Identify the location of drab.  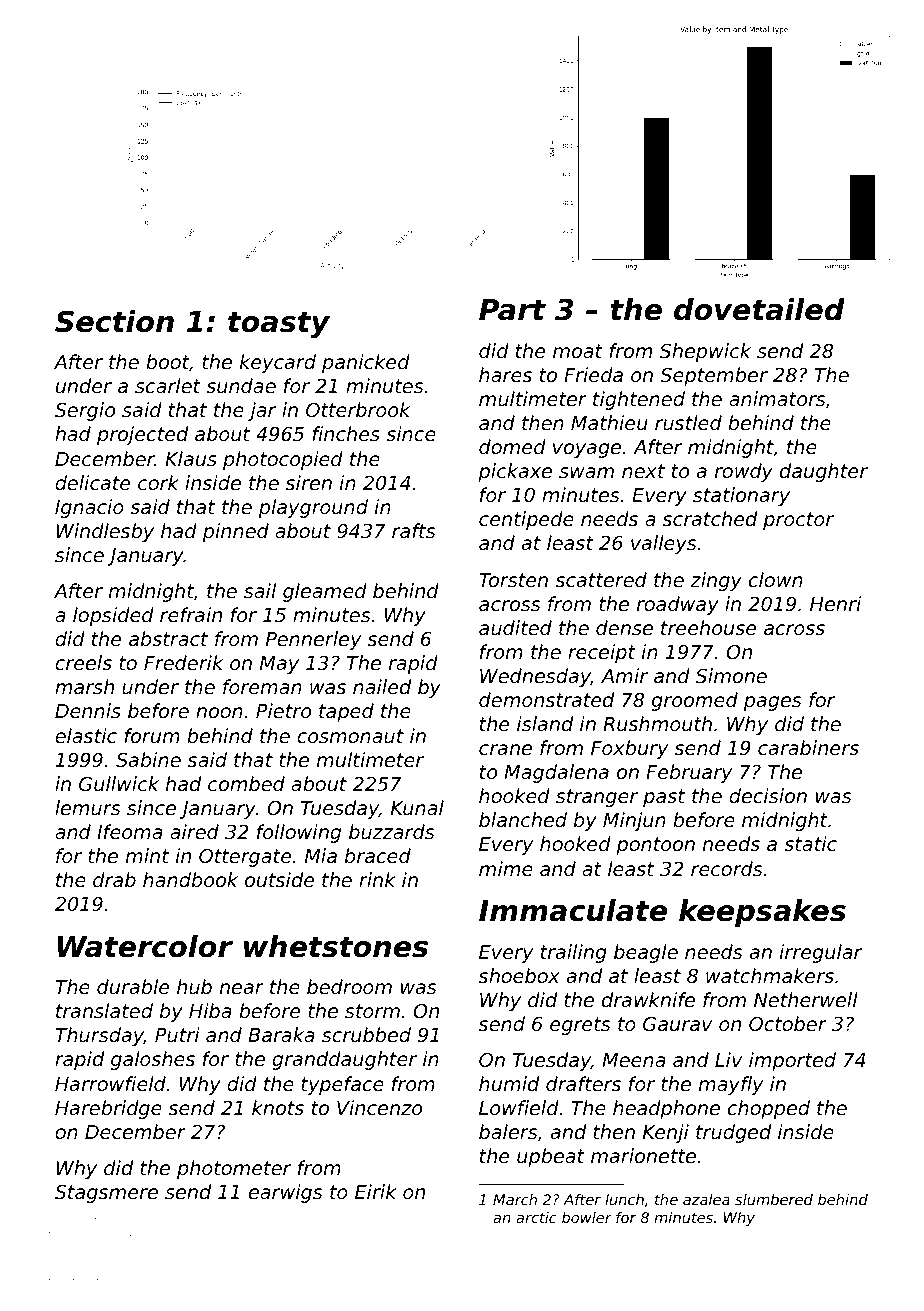
(114, 879).
